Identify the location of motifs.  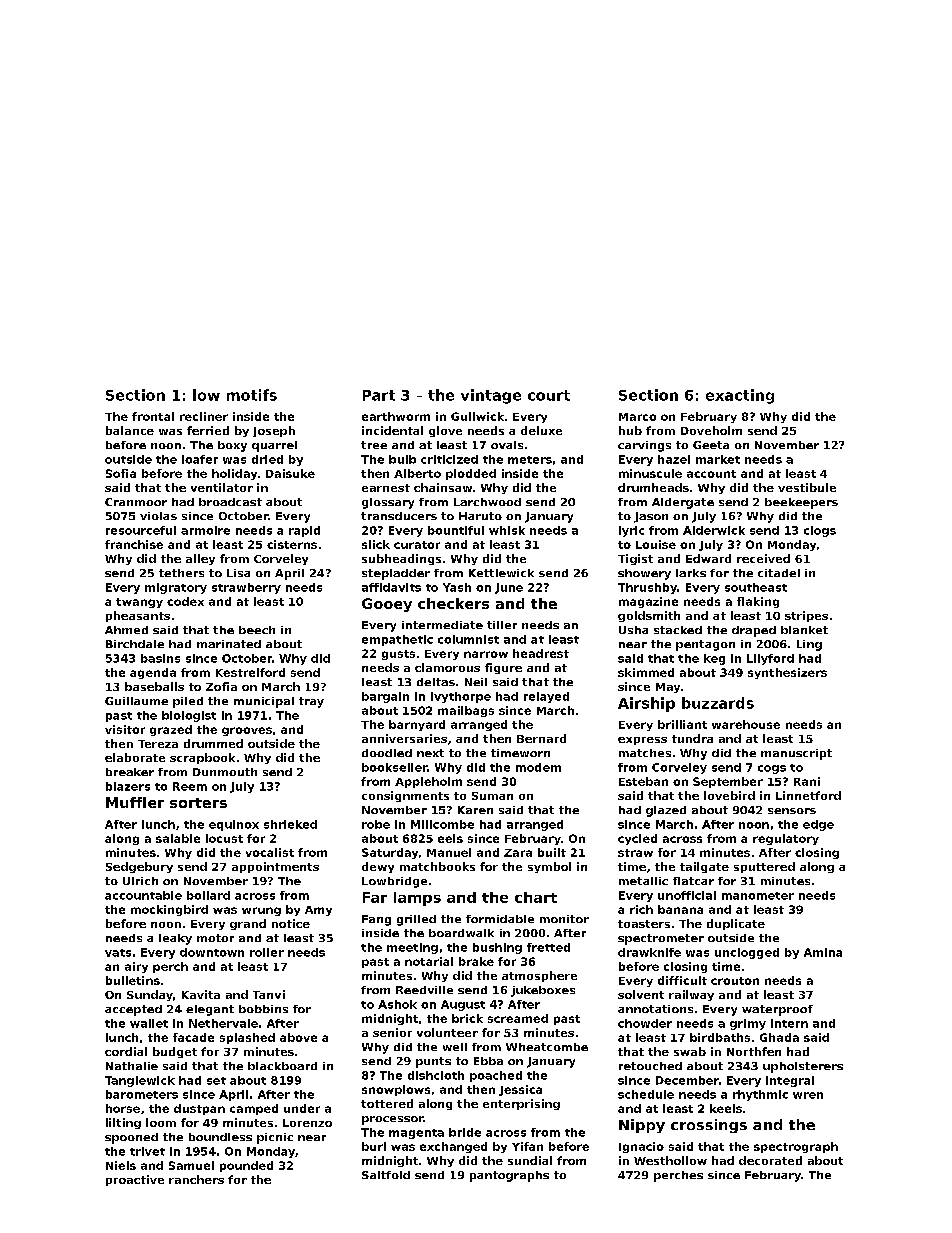
(252, 395).
